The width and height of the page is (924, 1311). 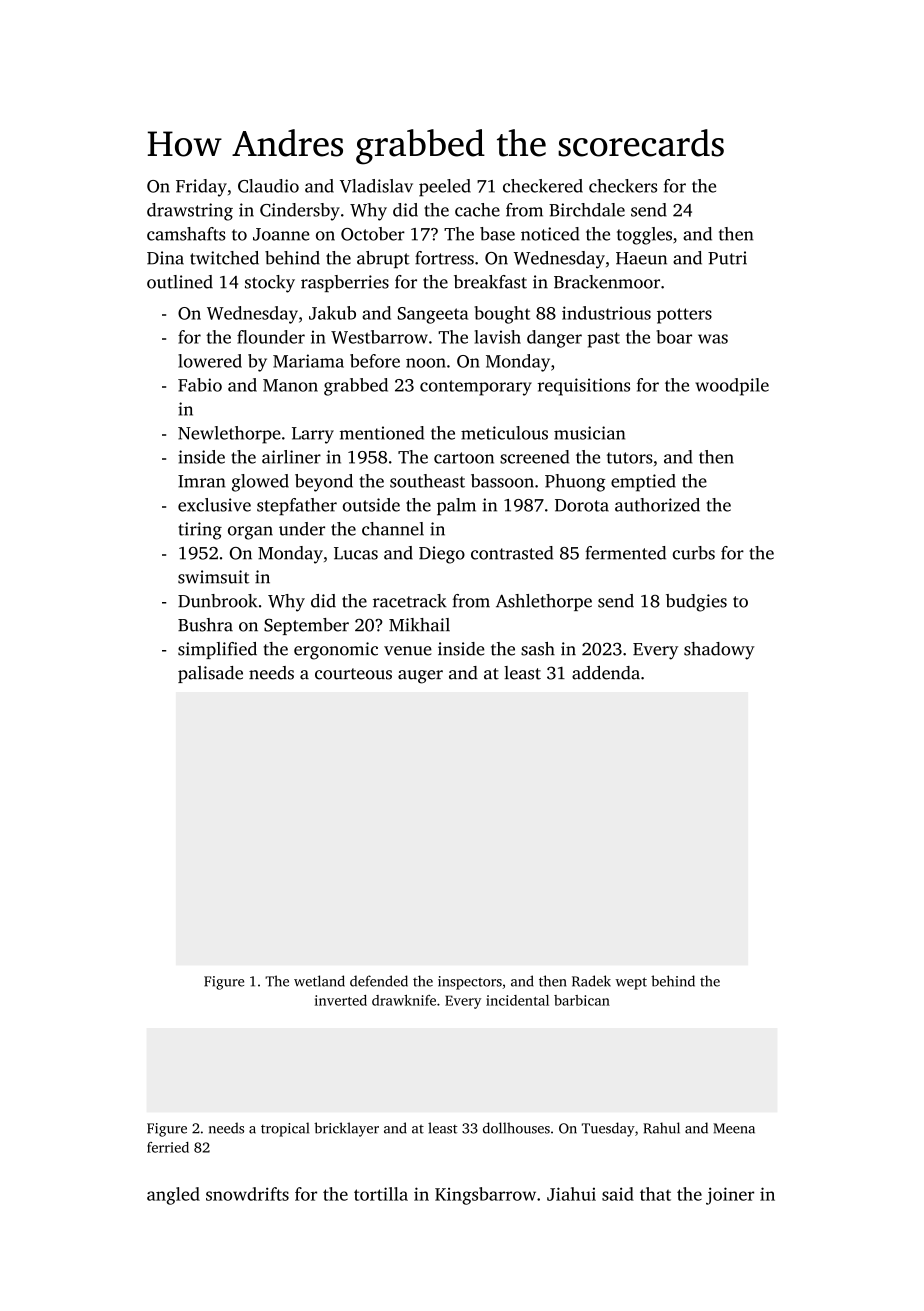 I want to click on budgies, so click(x=696, y=603).
